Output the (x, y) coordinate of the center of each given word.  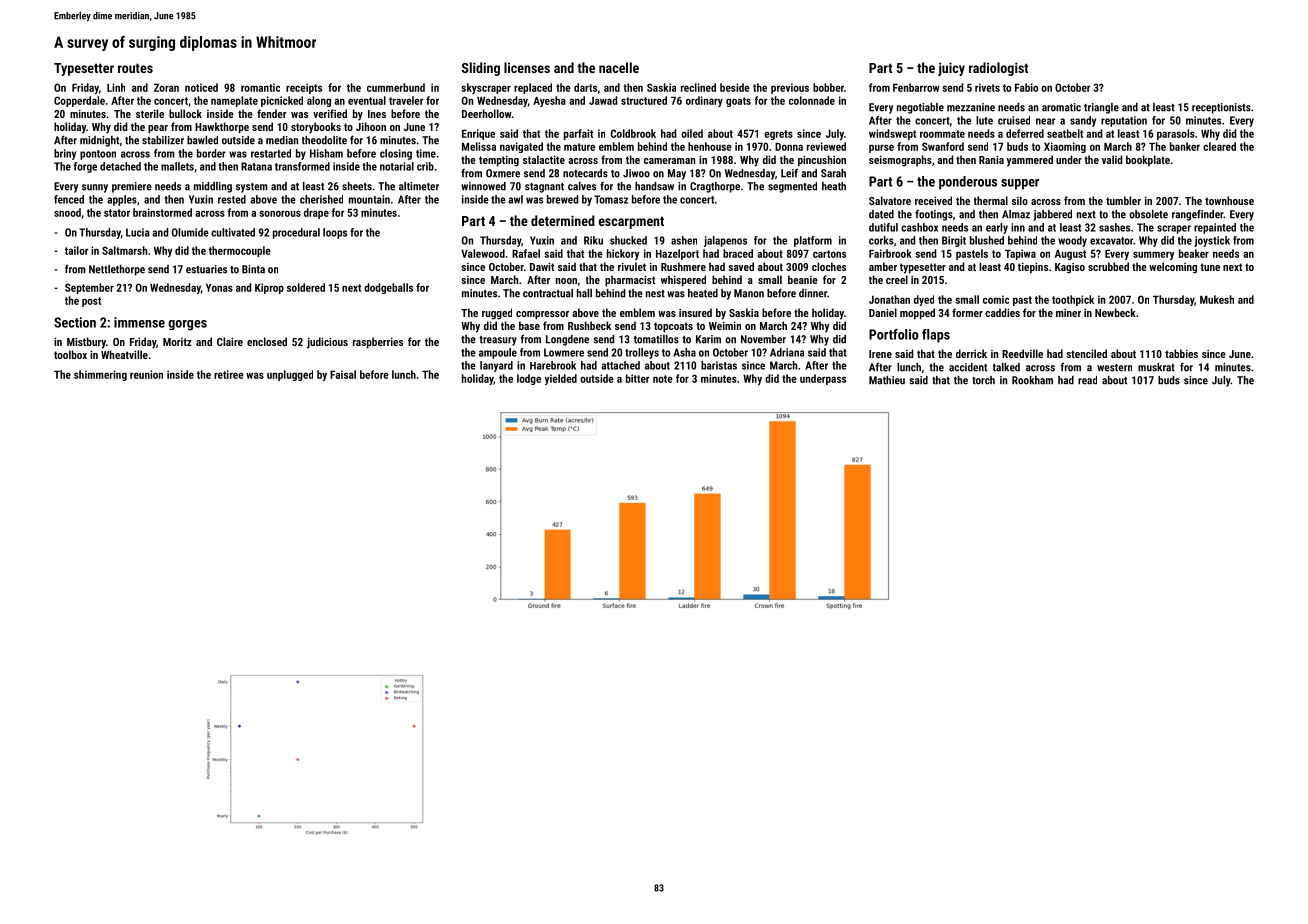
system (252, 188)
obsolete (1148, 214)
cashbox (919, 227)
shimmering (100, 375)
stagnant (544, 188)
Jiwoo (636, 173)
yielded (561, 379)
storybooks (316, 128)
